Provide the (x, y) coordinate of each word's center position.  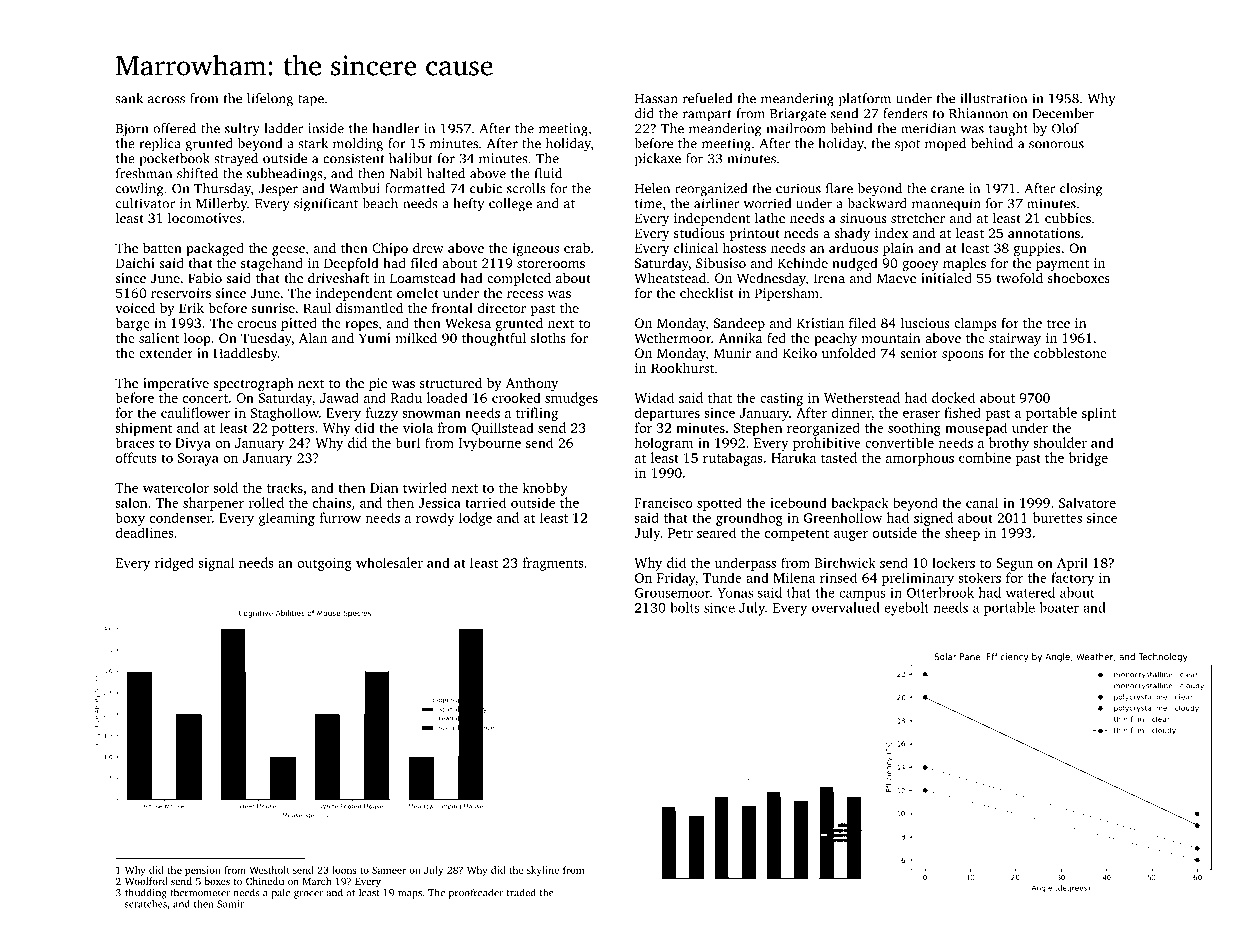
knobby (545, 489)
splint (1099, 414)
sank (129, 98)
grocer (308, 895)
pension (203, 871)
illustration (993, 98)
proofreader (476, 893)
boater (1059, 607)
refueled (707, 98)
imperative (176, 384)
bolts (685, 607)
